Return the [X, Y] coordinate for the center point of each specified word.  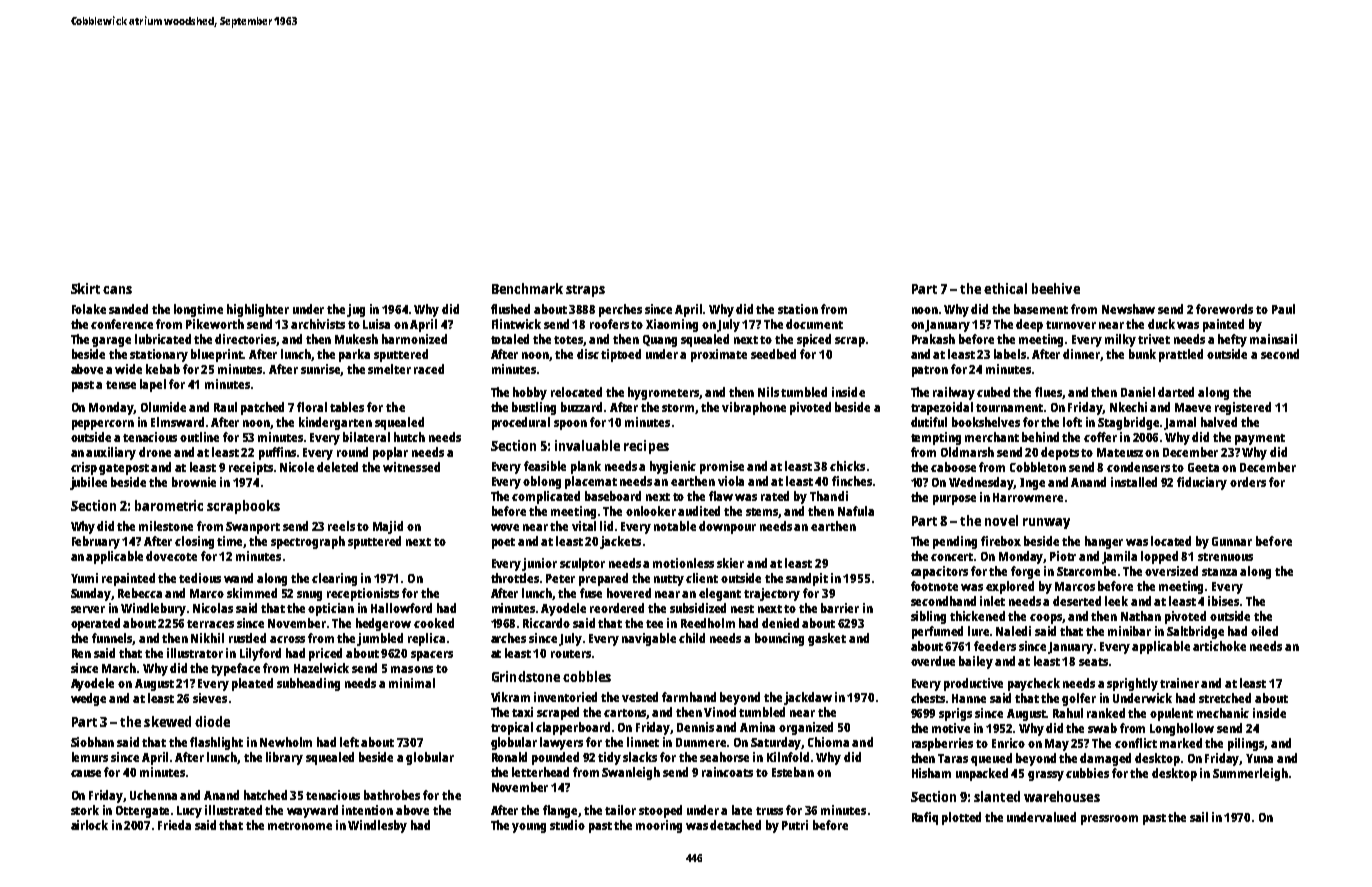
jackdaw [808, 698]
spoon [570, 425]
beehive [1056, 288]
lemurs [90, 757]
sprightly [1132, 684]
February [96, 542]
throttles [515, 578]
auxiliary [111, 453]
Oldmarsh [967, 452]
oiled [1264, 631]
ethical [1005, 288]
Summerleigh [1250, 774]
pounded [555, 758]
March [119, 668]
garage [111, 342]
